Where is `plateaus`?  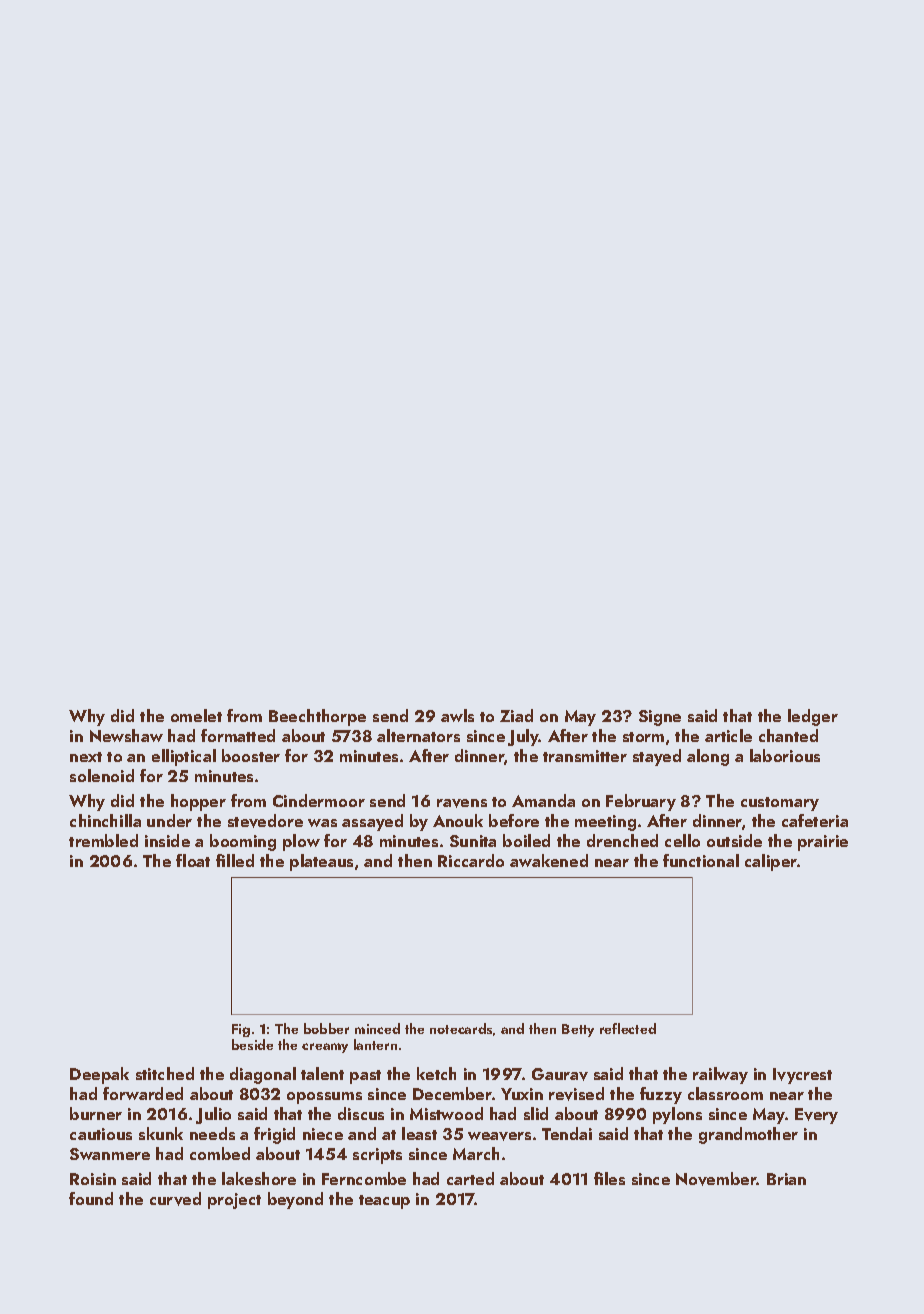
plateaus is located at coordinates (321, 862).
